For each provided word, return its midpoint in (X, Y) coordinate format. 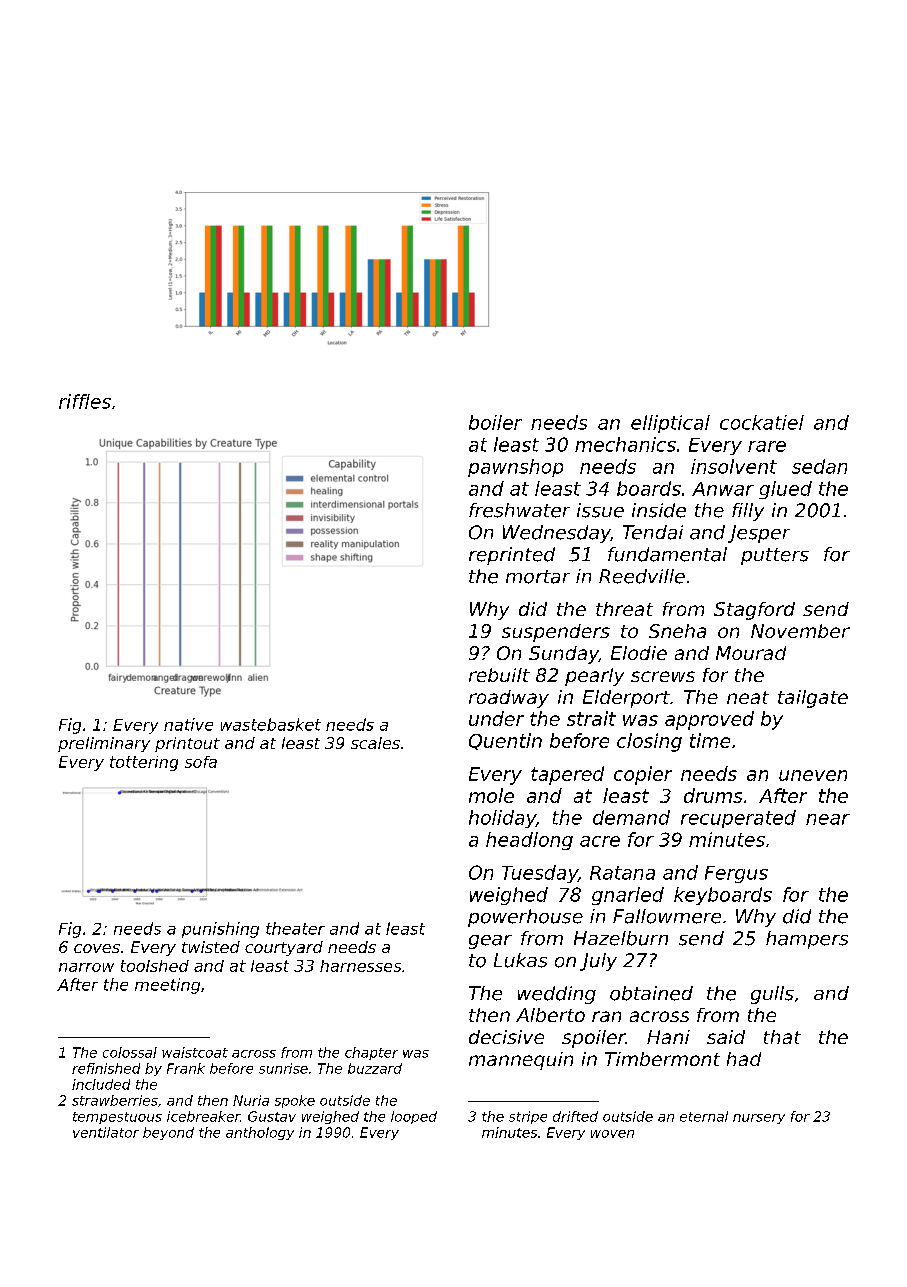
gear (490, 942)
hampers (807, 940)
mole (491, 795)
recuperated (738, 819)
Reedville (642, 576)
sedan (819, 466)
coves (97, 948)
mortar (538, 577)
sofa (201, 762)
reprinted (512, 556)
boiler (495, 422)
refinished (106, 1068)
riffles (85, 401)
